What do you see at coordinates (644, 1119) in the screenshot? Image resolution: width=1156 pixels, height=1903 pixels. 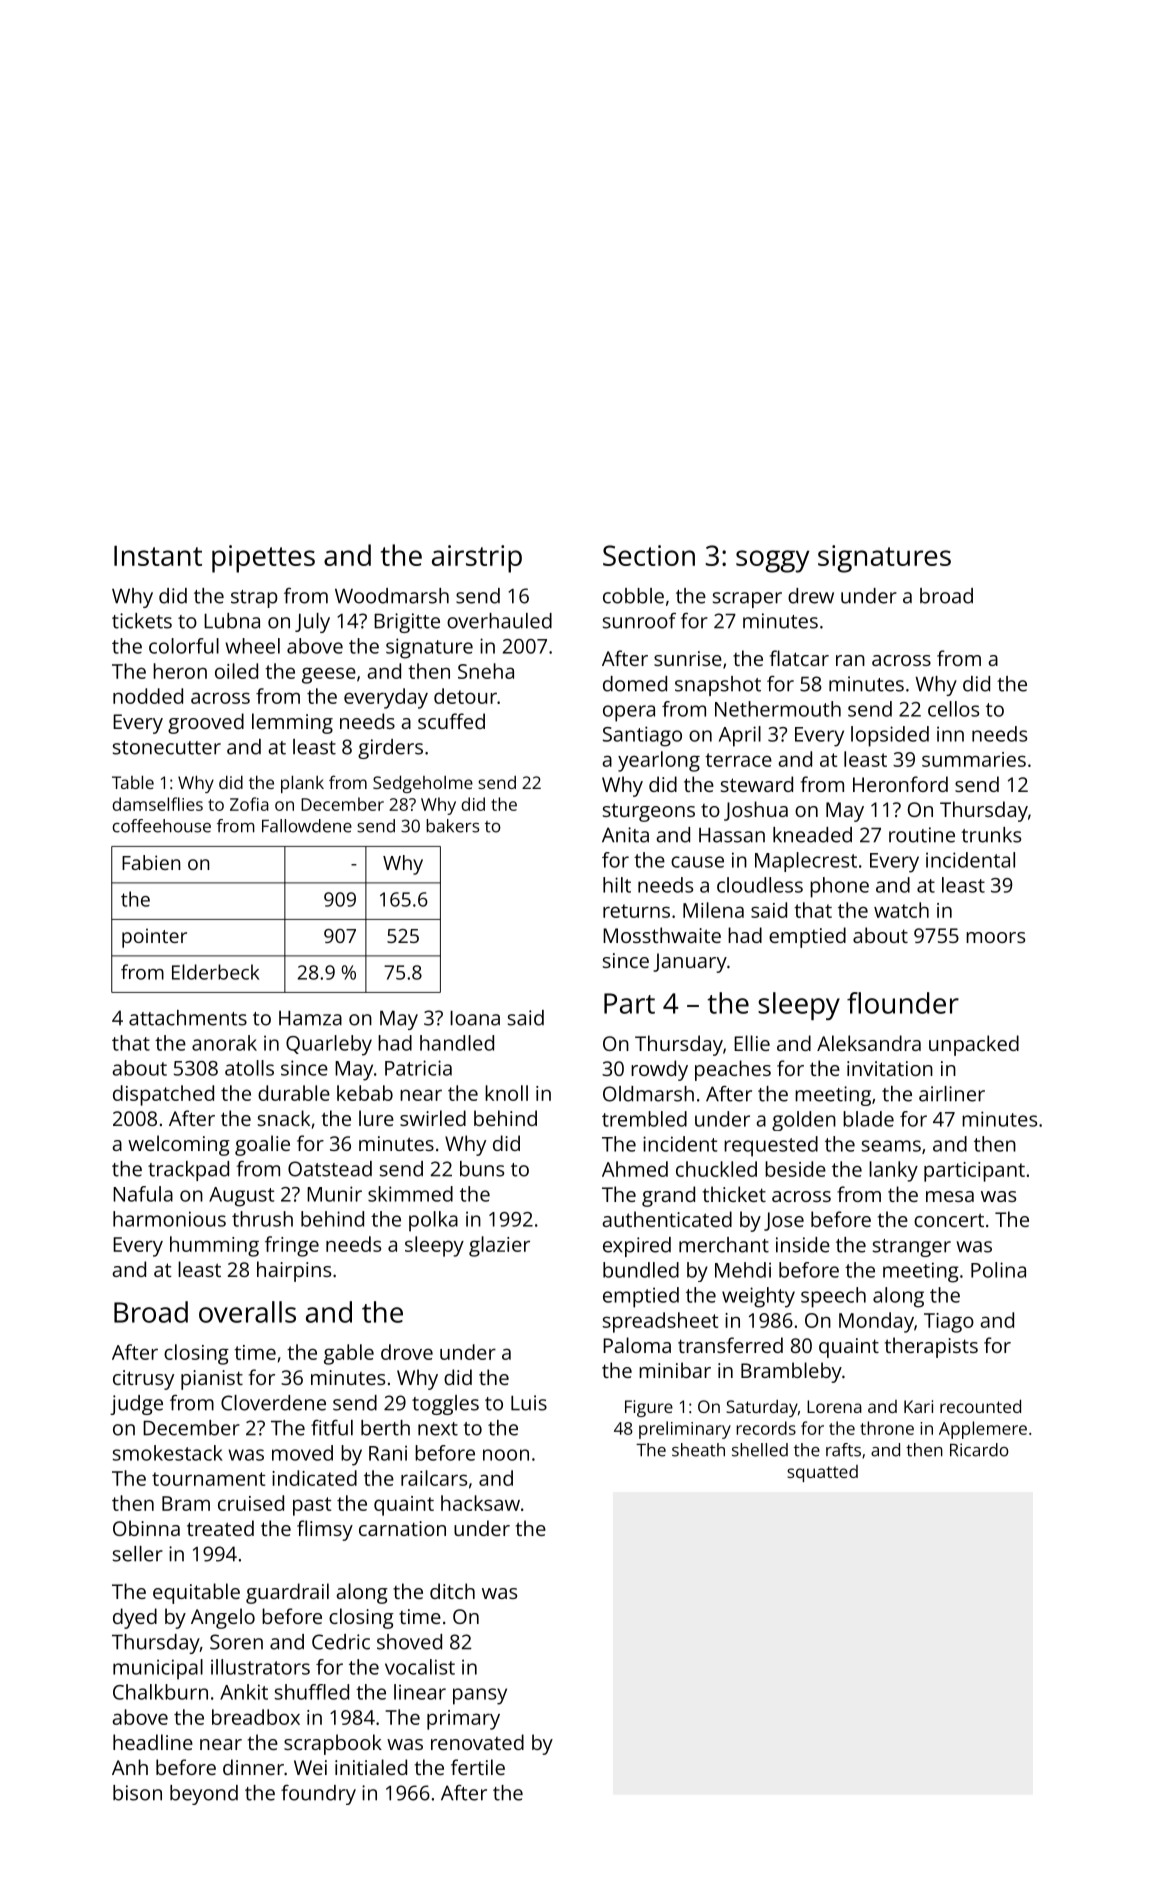 I see `trembled` at bounding box center [644, 1119].
